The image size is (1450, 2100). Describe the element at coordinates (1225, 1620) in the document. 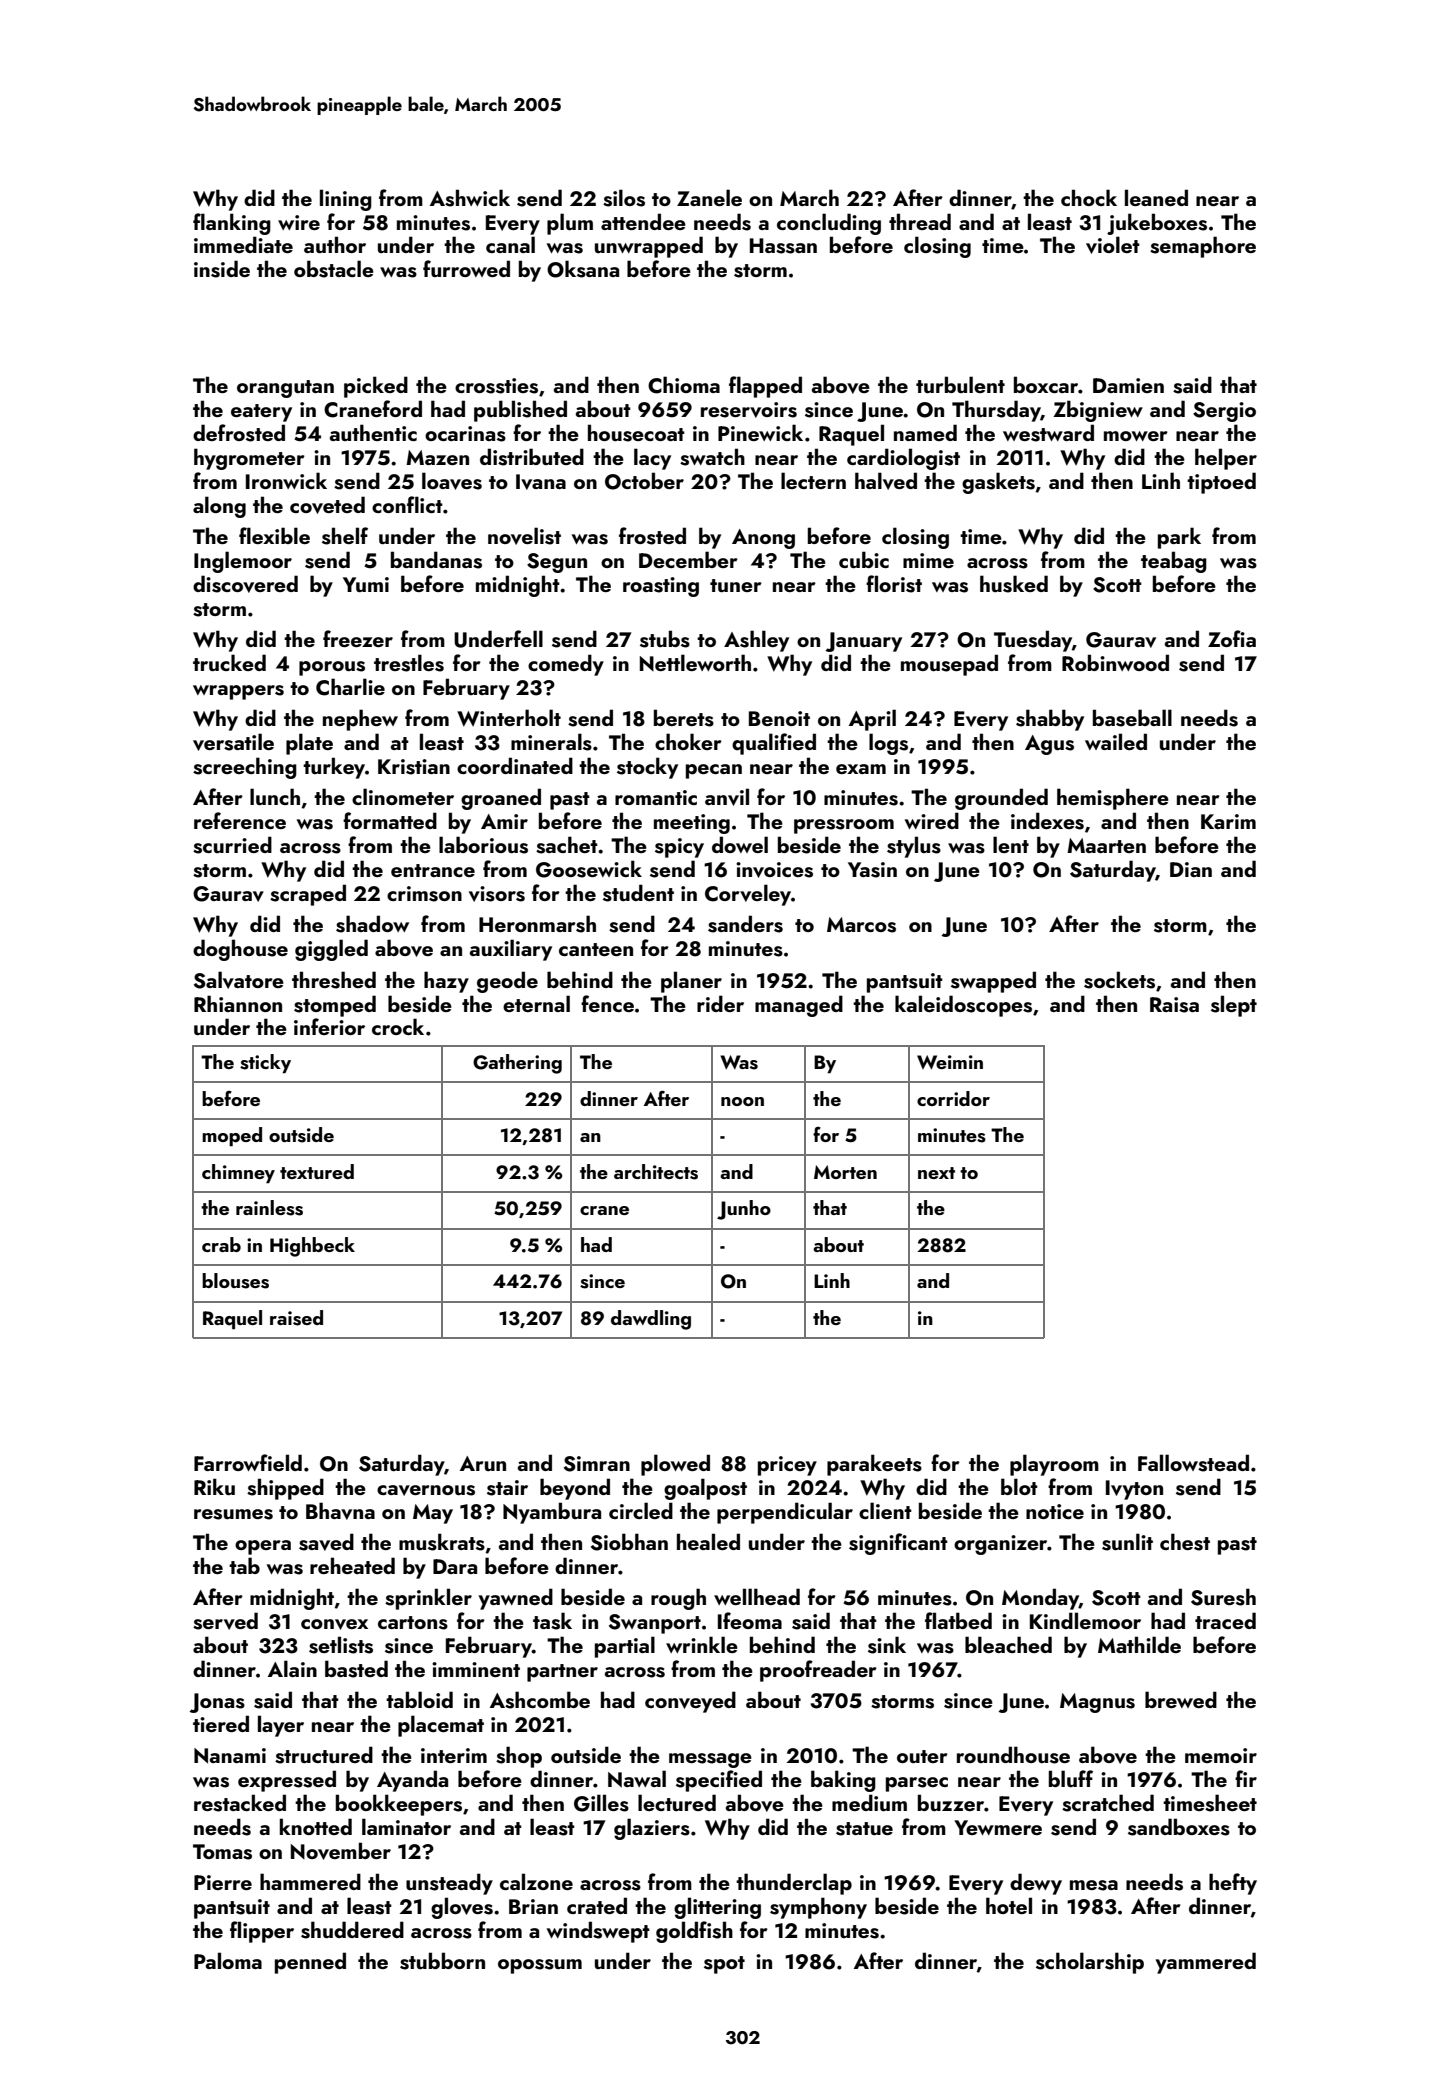

I see `traced` at that location.
